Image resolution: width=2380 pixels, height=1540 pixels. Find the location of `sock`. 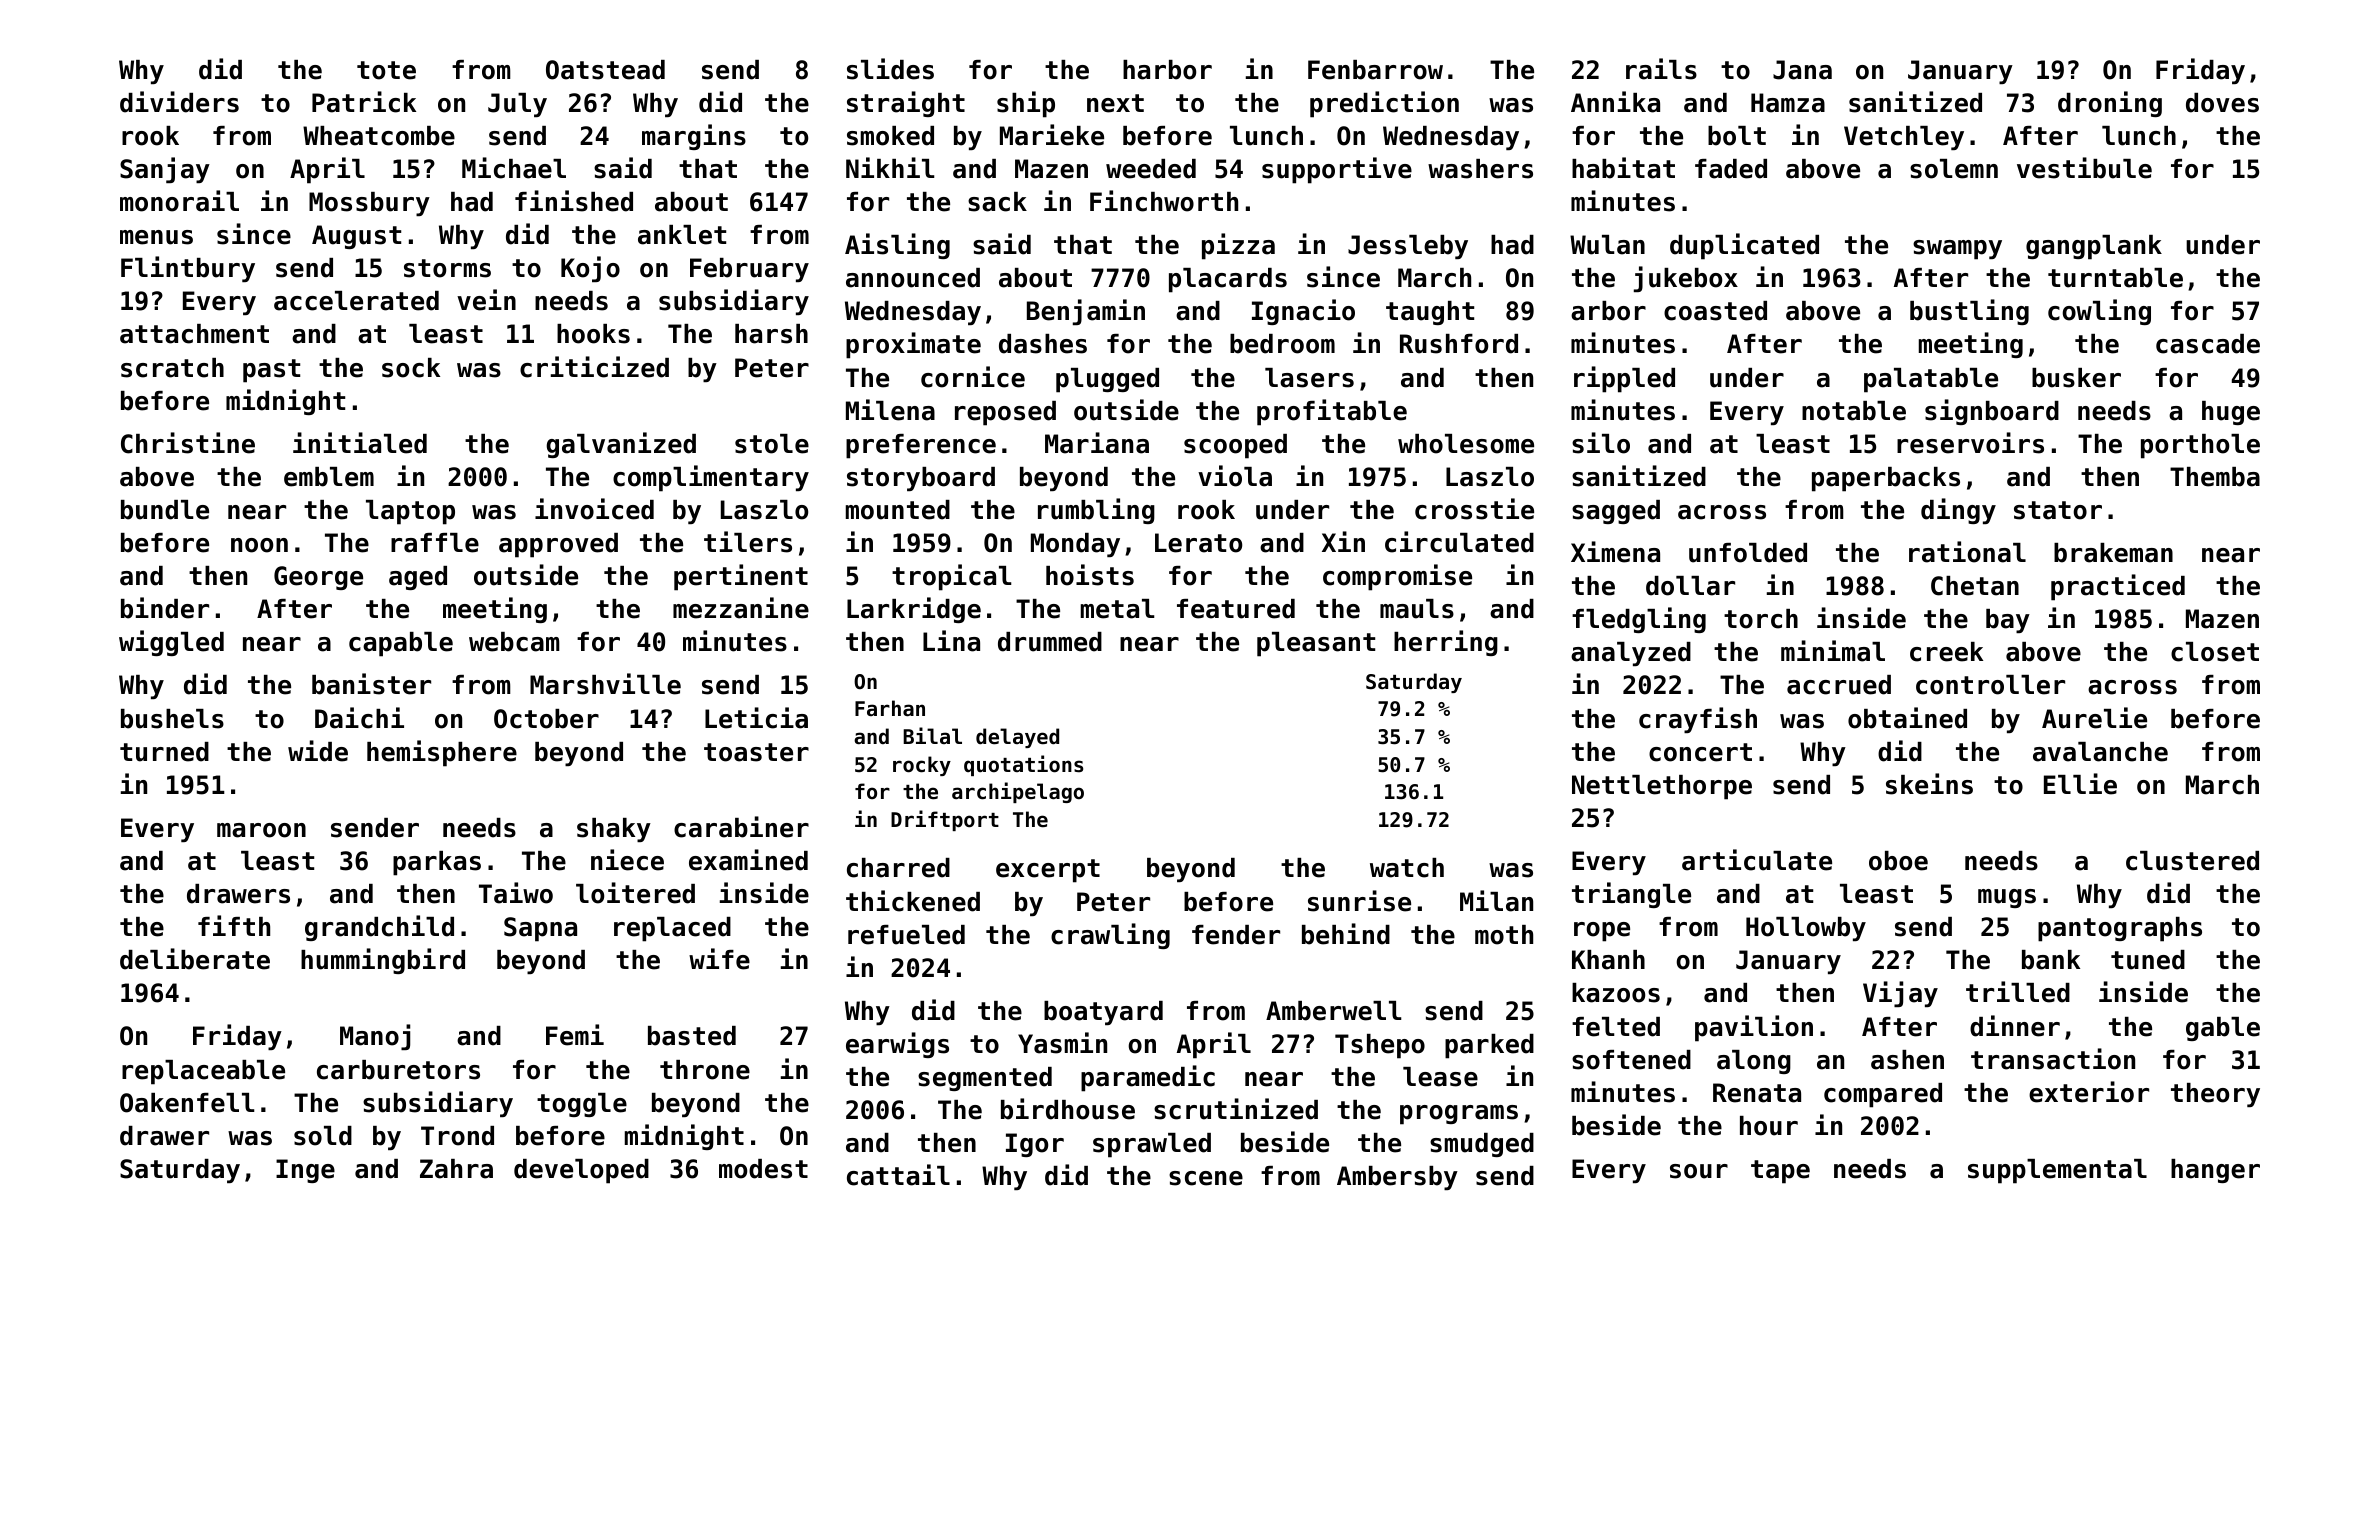

sock is located at coordinates (411, 368).
